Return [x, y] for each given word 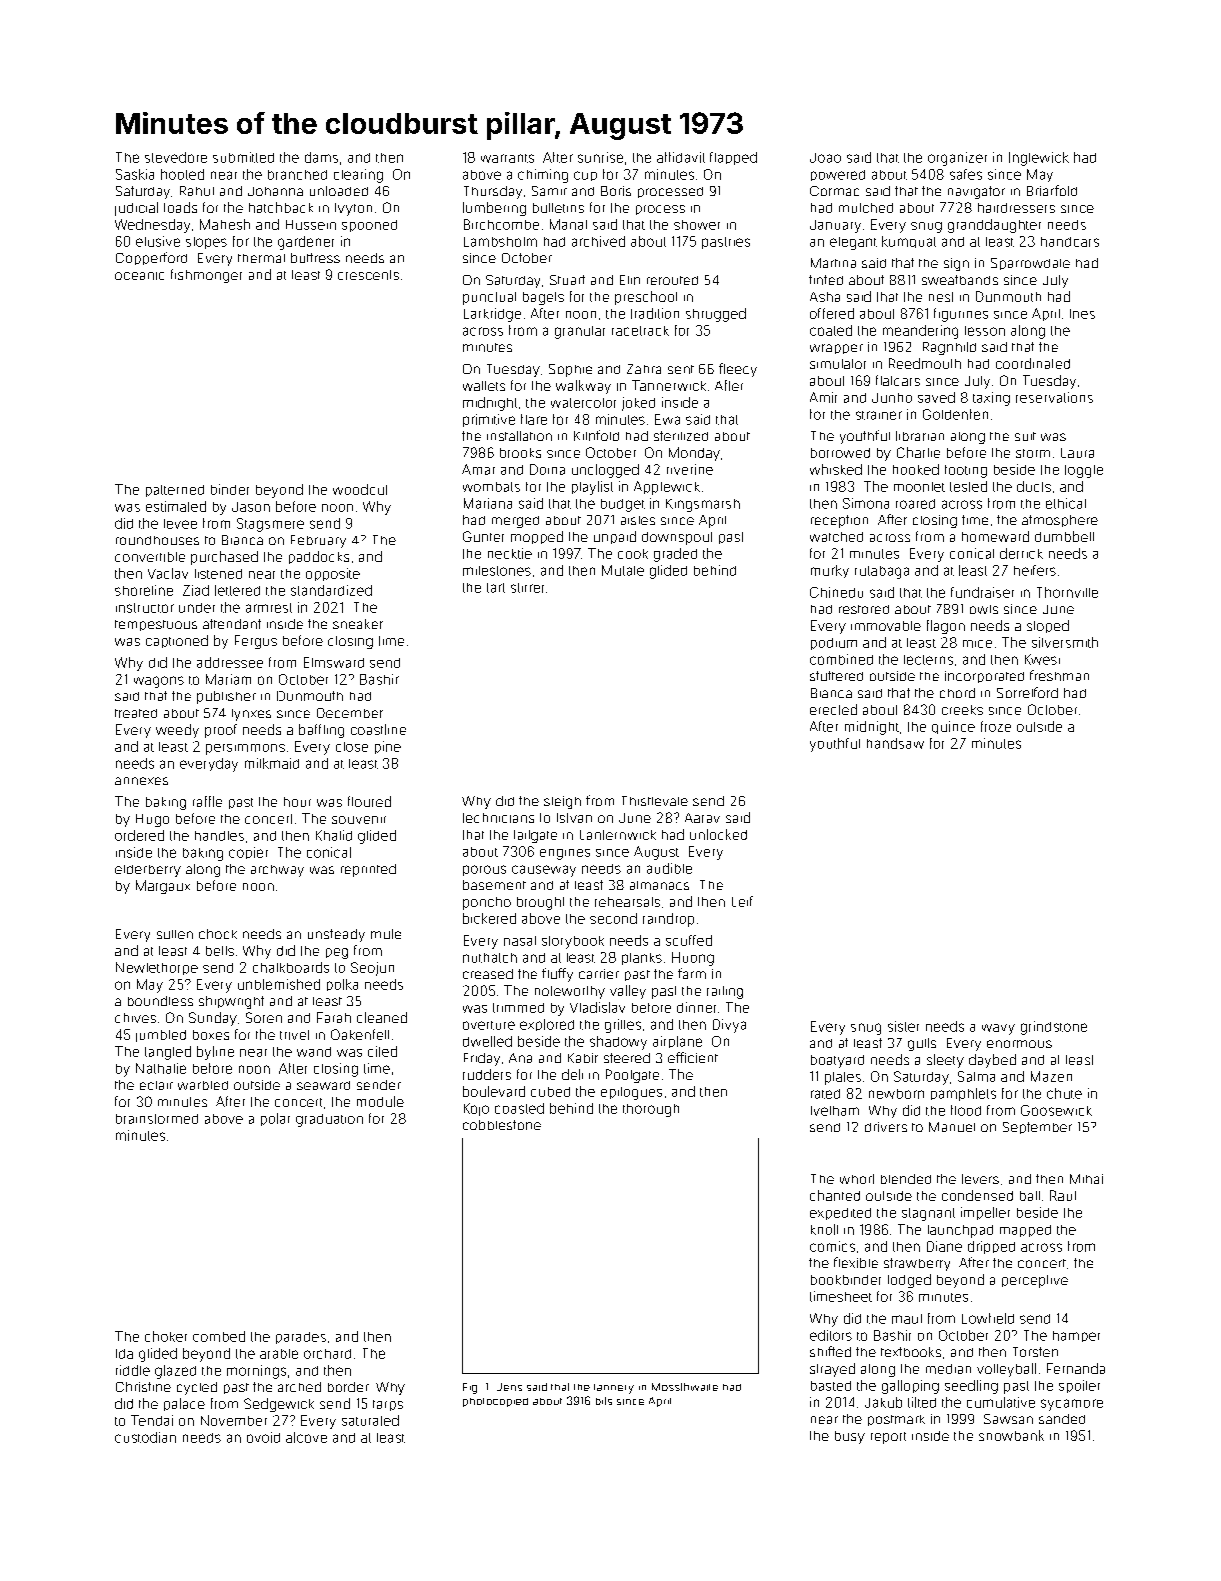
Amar [478, 469]
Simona [866, 503]
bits [604, 1401]
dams [321, 157]
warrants [507, 158]
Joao [825, 158]
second [613, 918]
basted [831, 1386]
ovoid [263, 1437]
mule [386, 934]
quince [953, 727]
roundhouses [157, 540]
